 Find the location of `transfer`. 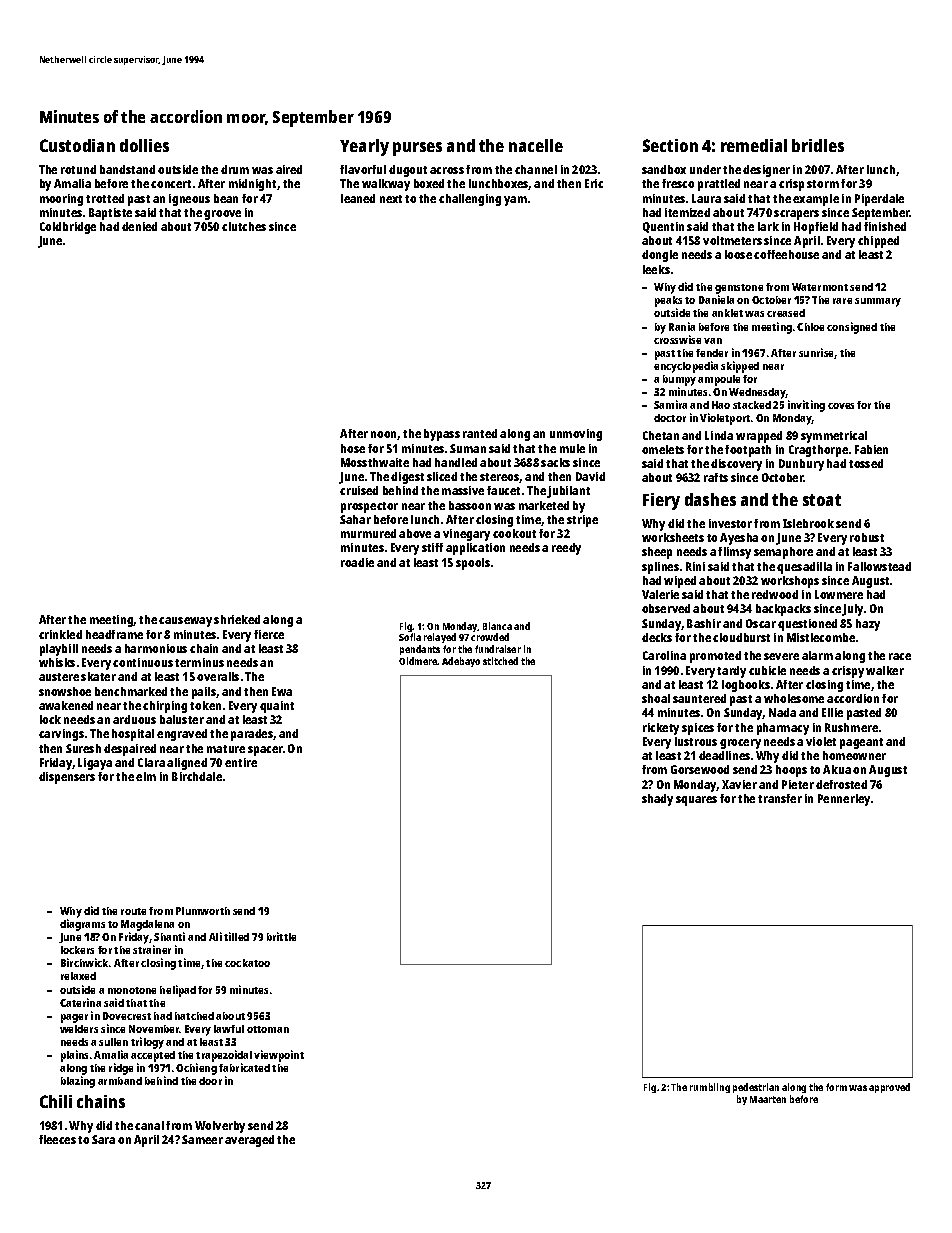

transfer is located at coordinates (780, 798).
